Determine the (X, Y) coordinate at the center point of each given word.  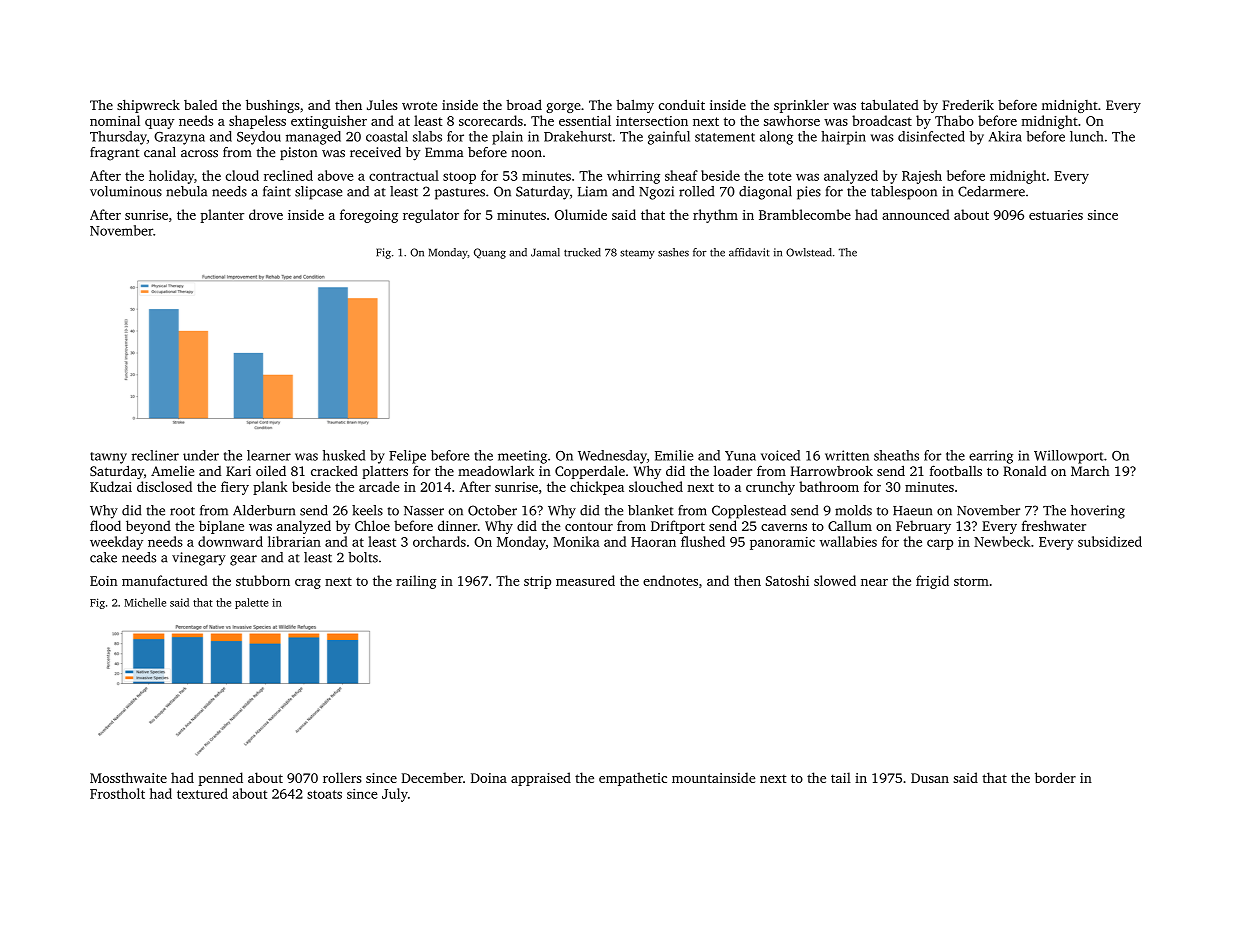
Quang (490, 253)
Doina (489, 778)
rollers (342, 777)
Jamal (545, 252)
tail (841, 777)
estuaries (1056, 215)
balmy (635, 106)
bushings (273, 106)
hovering (1098, 512)
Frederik (968, 104)
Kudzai (111, 486)
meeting (522, 457)
